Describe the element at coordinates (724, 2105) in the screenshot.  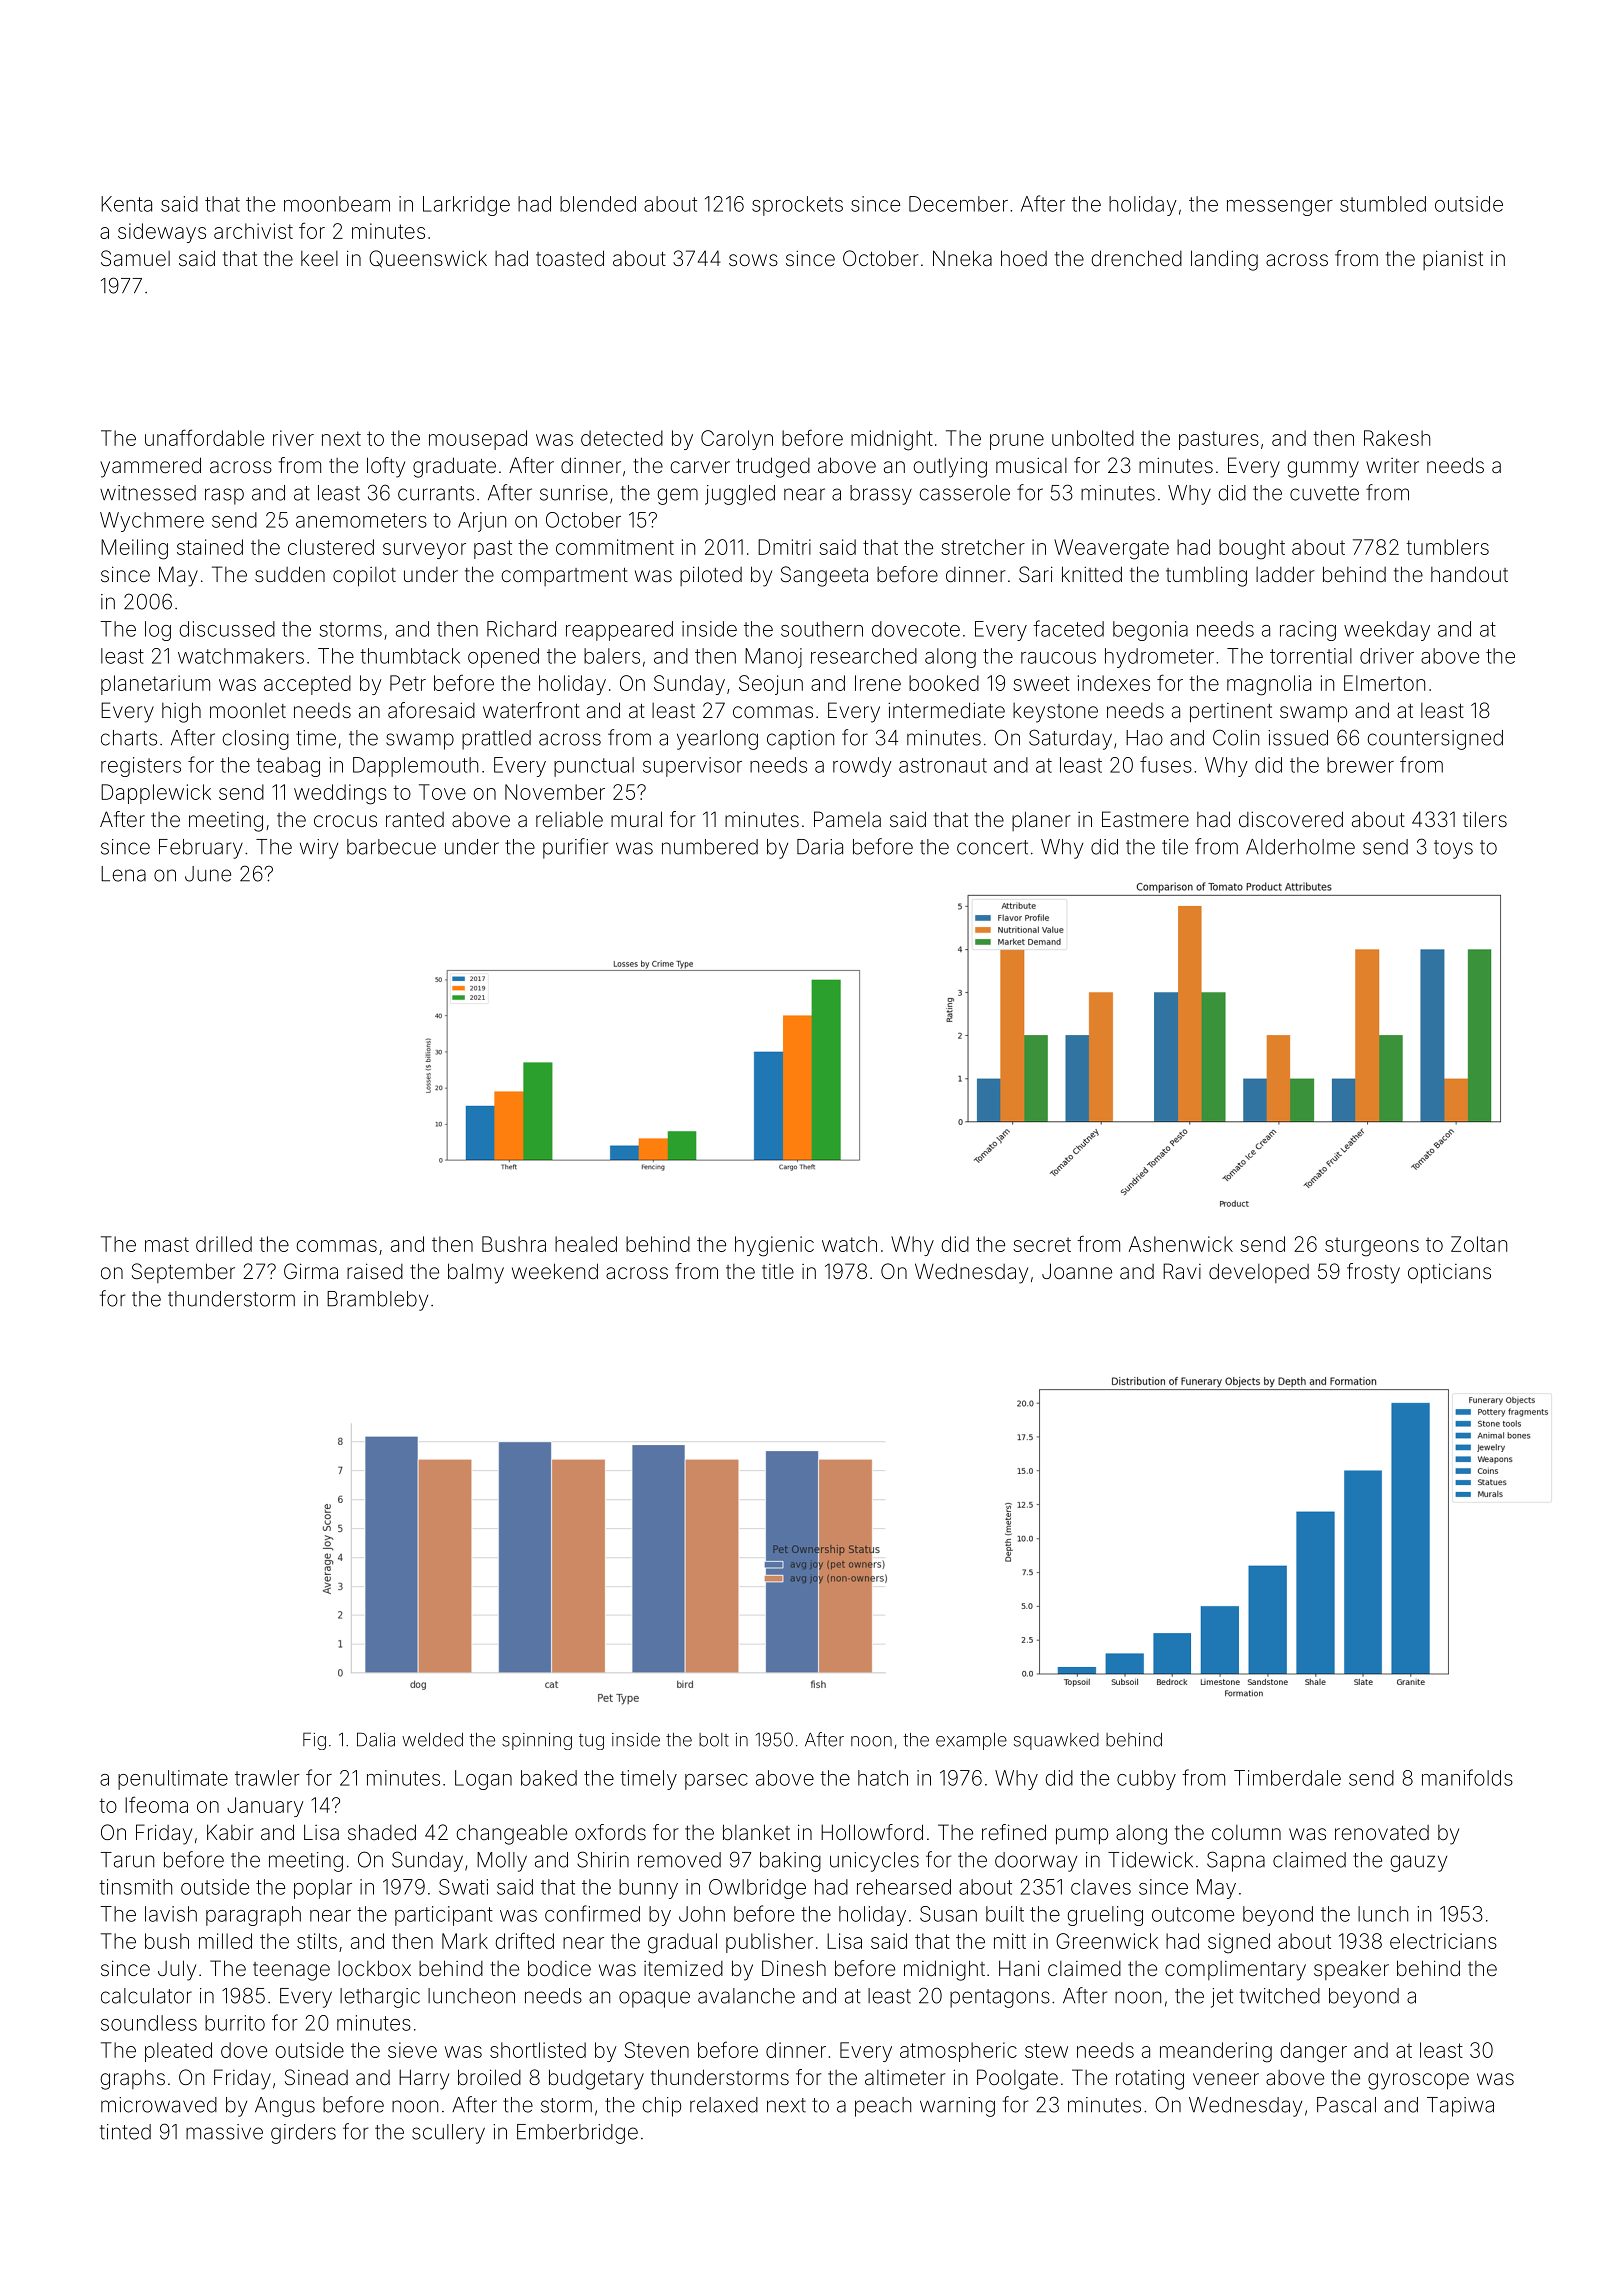
I see `relaxed` at that location.
